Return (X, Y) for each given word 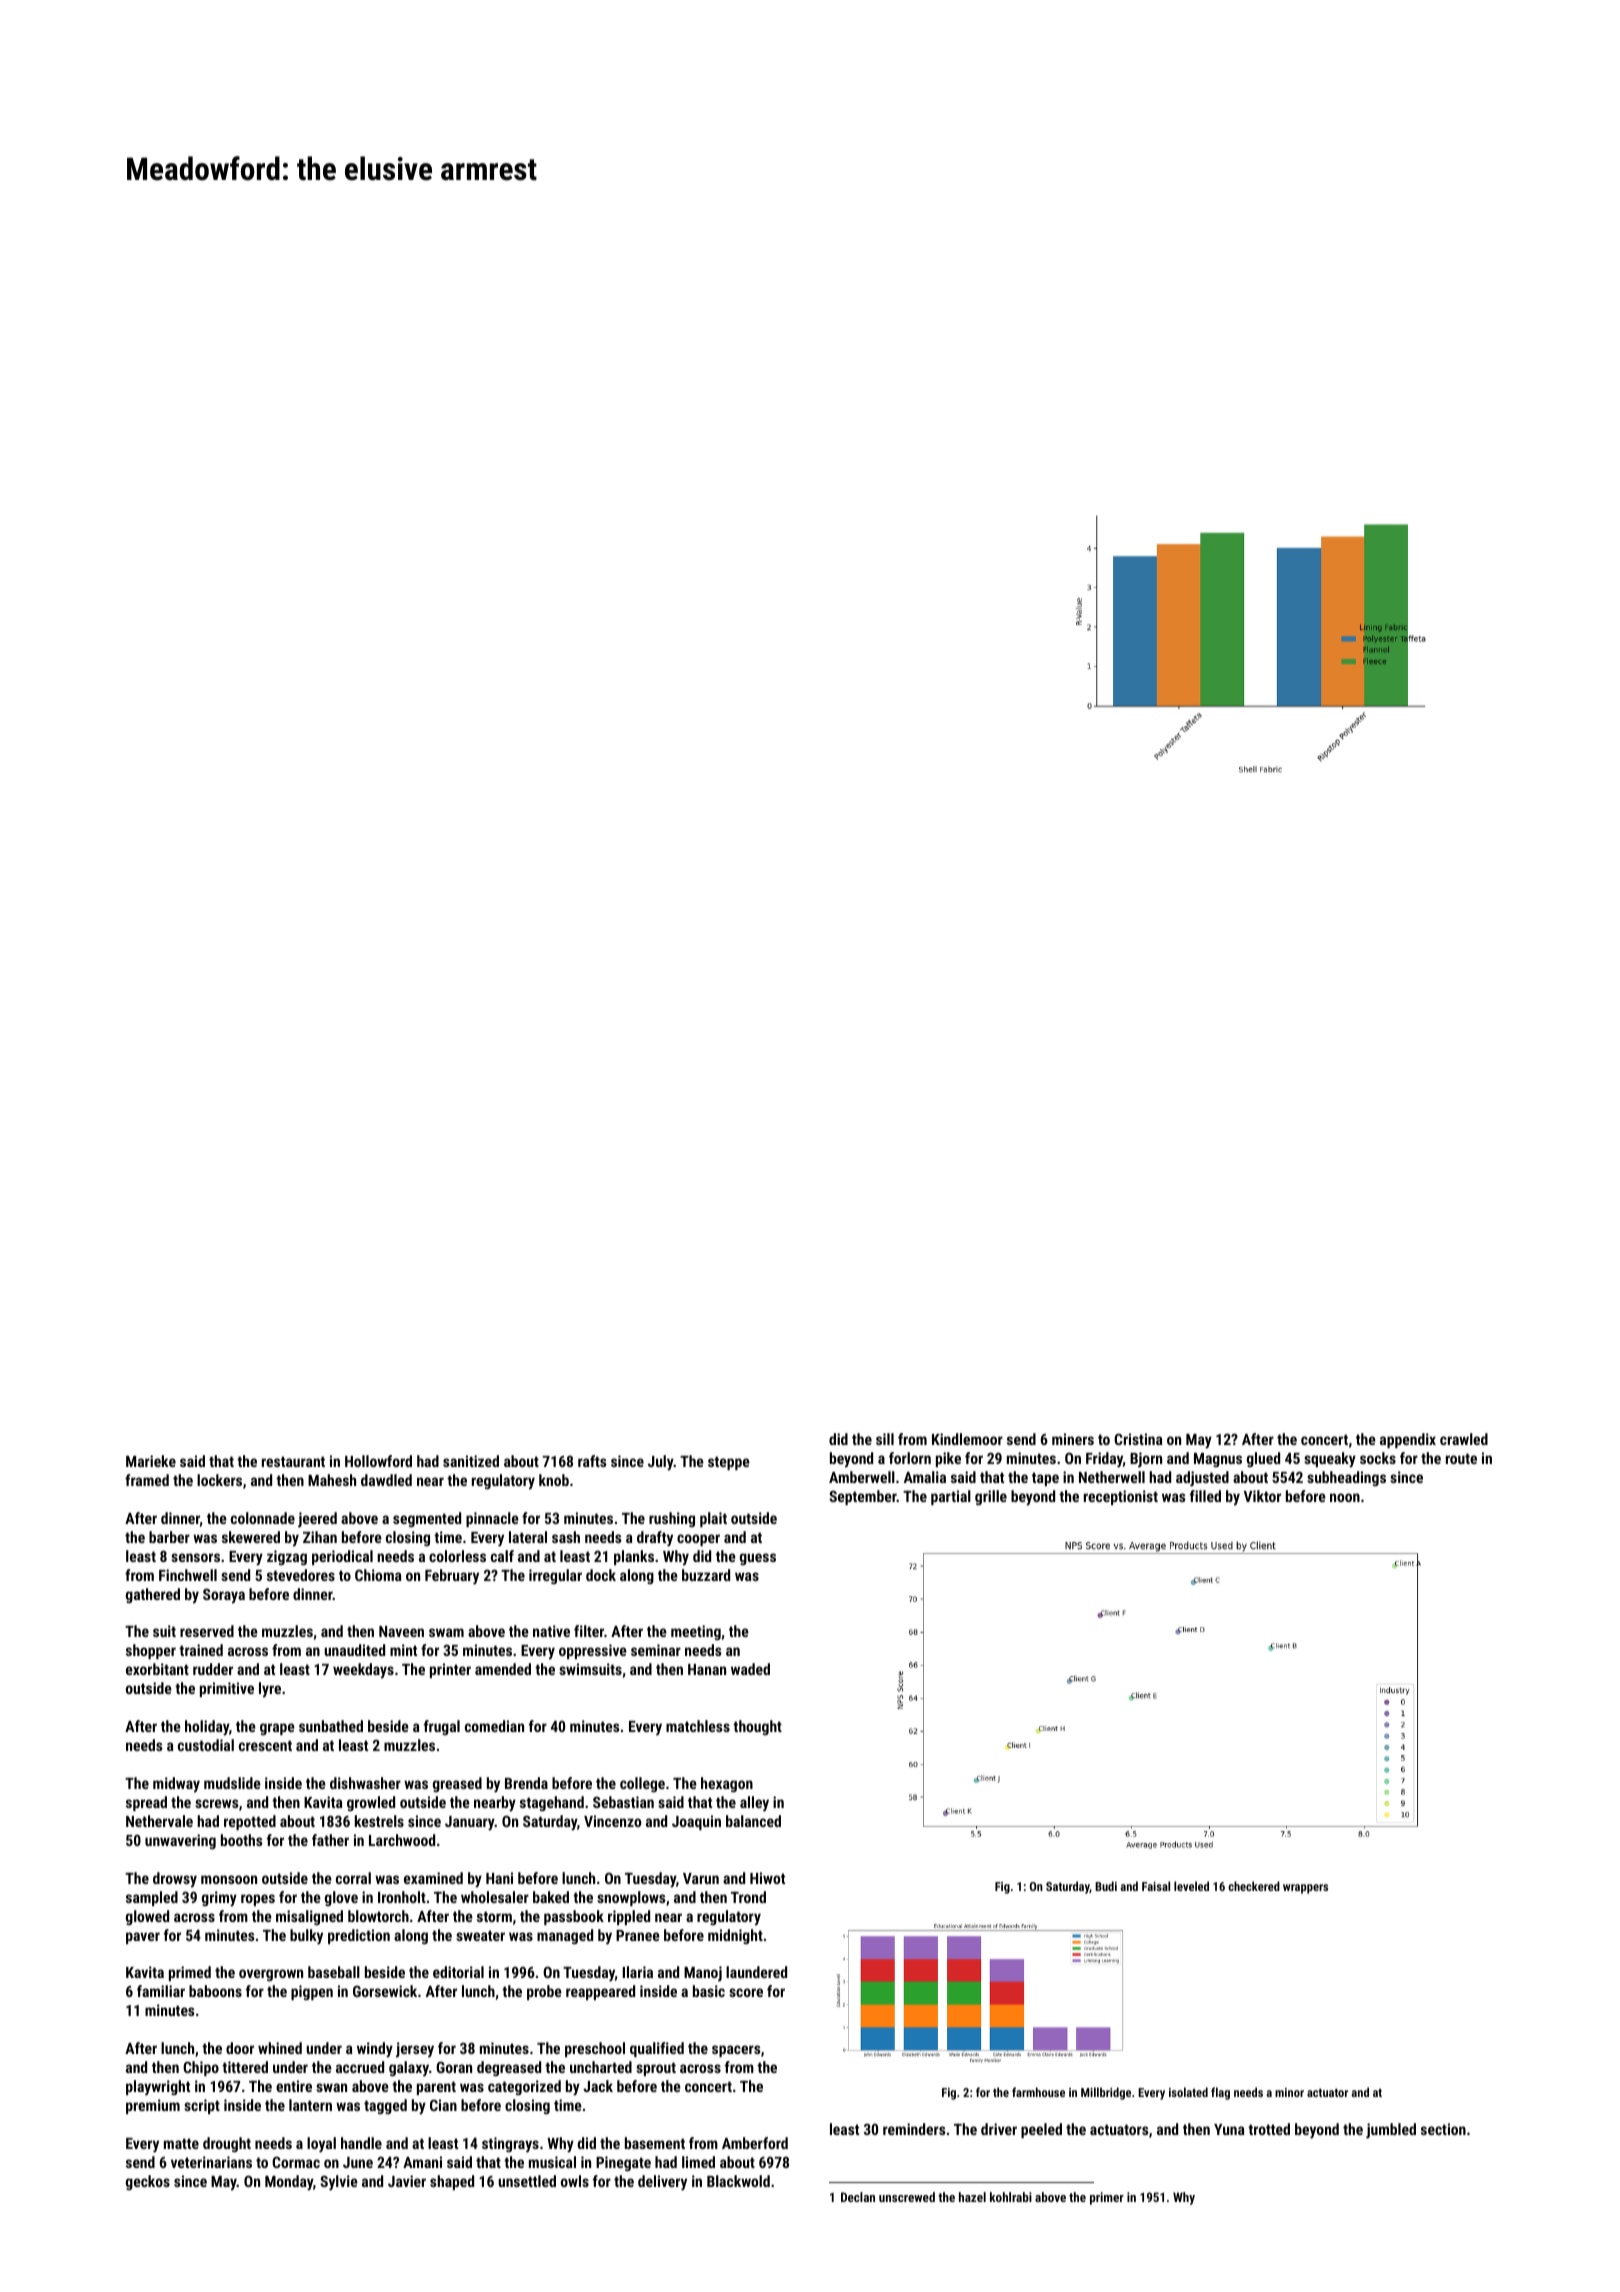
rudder (213, 1669)
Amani (422, 2162)
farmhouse (1038, 2092)
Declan (858, 2197)
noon (1345, 1497)
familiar (161, 1991)
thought (757, 1727)
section (1443, 2129)
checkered (1254, 1886)
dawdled (386, 1480)
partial (951, 1497)
